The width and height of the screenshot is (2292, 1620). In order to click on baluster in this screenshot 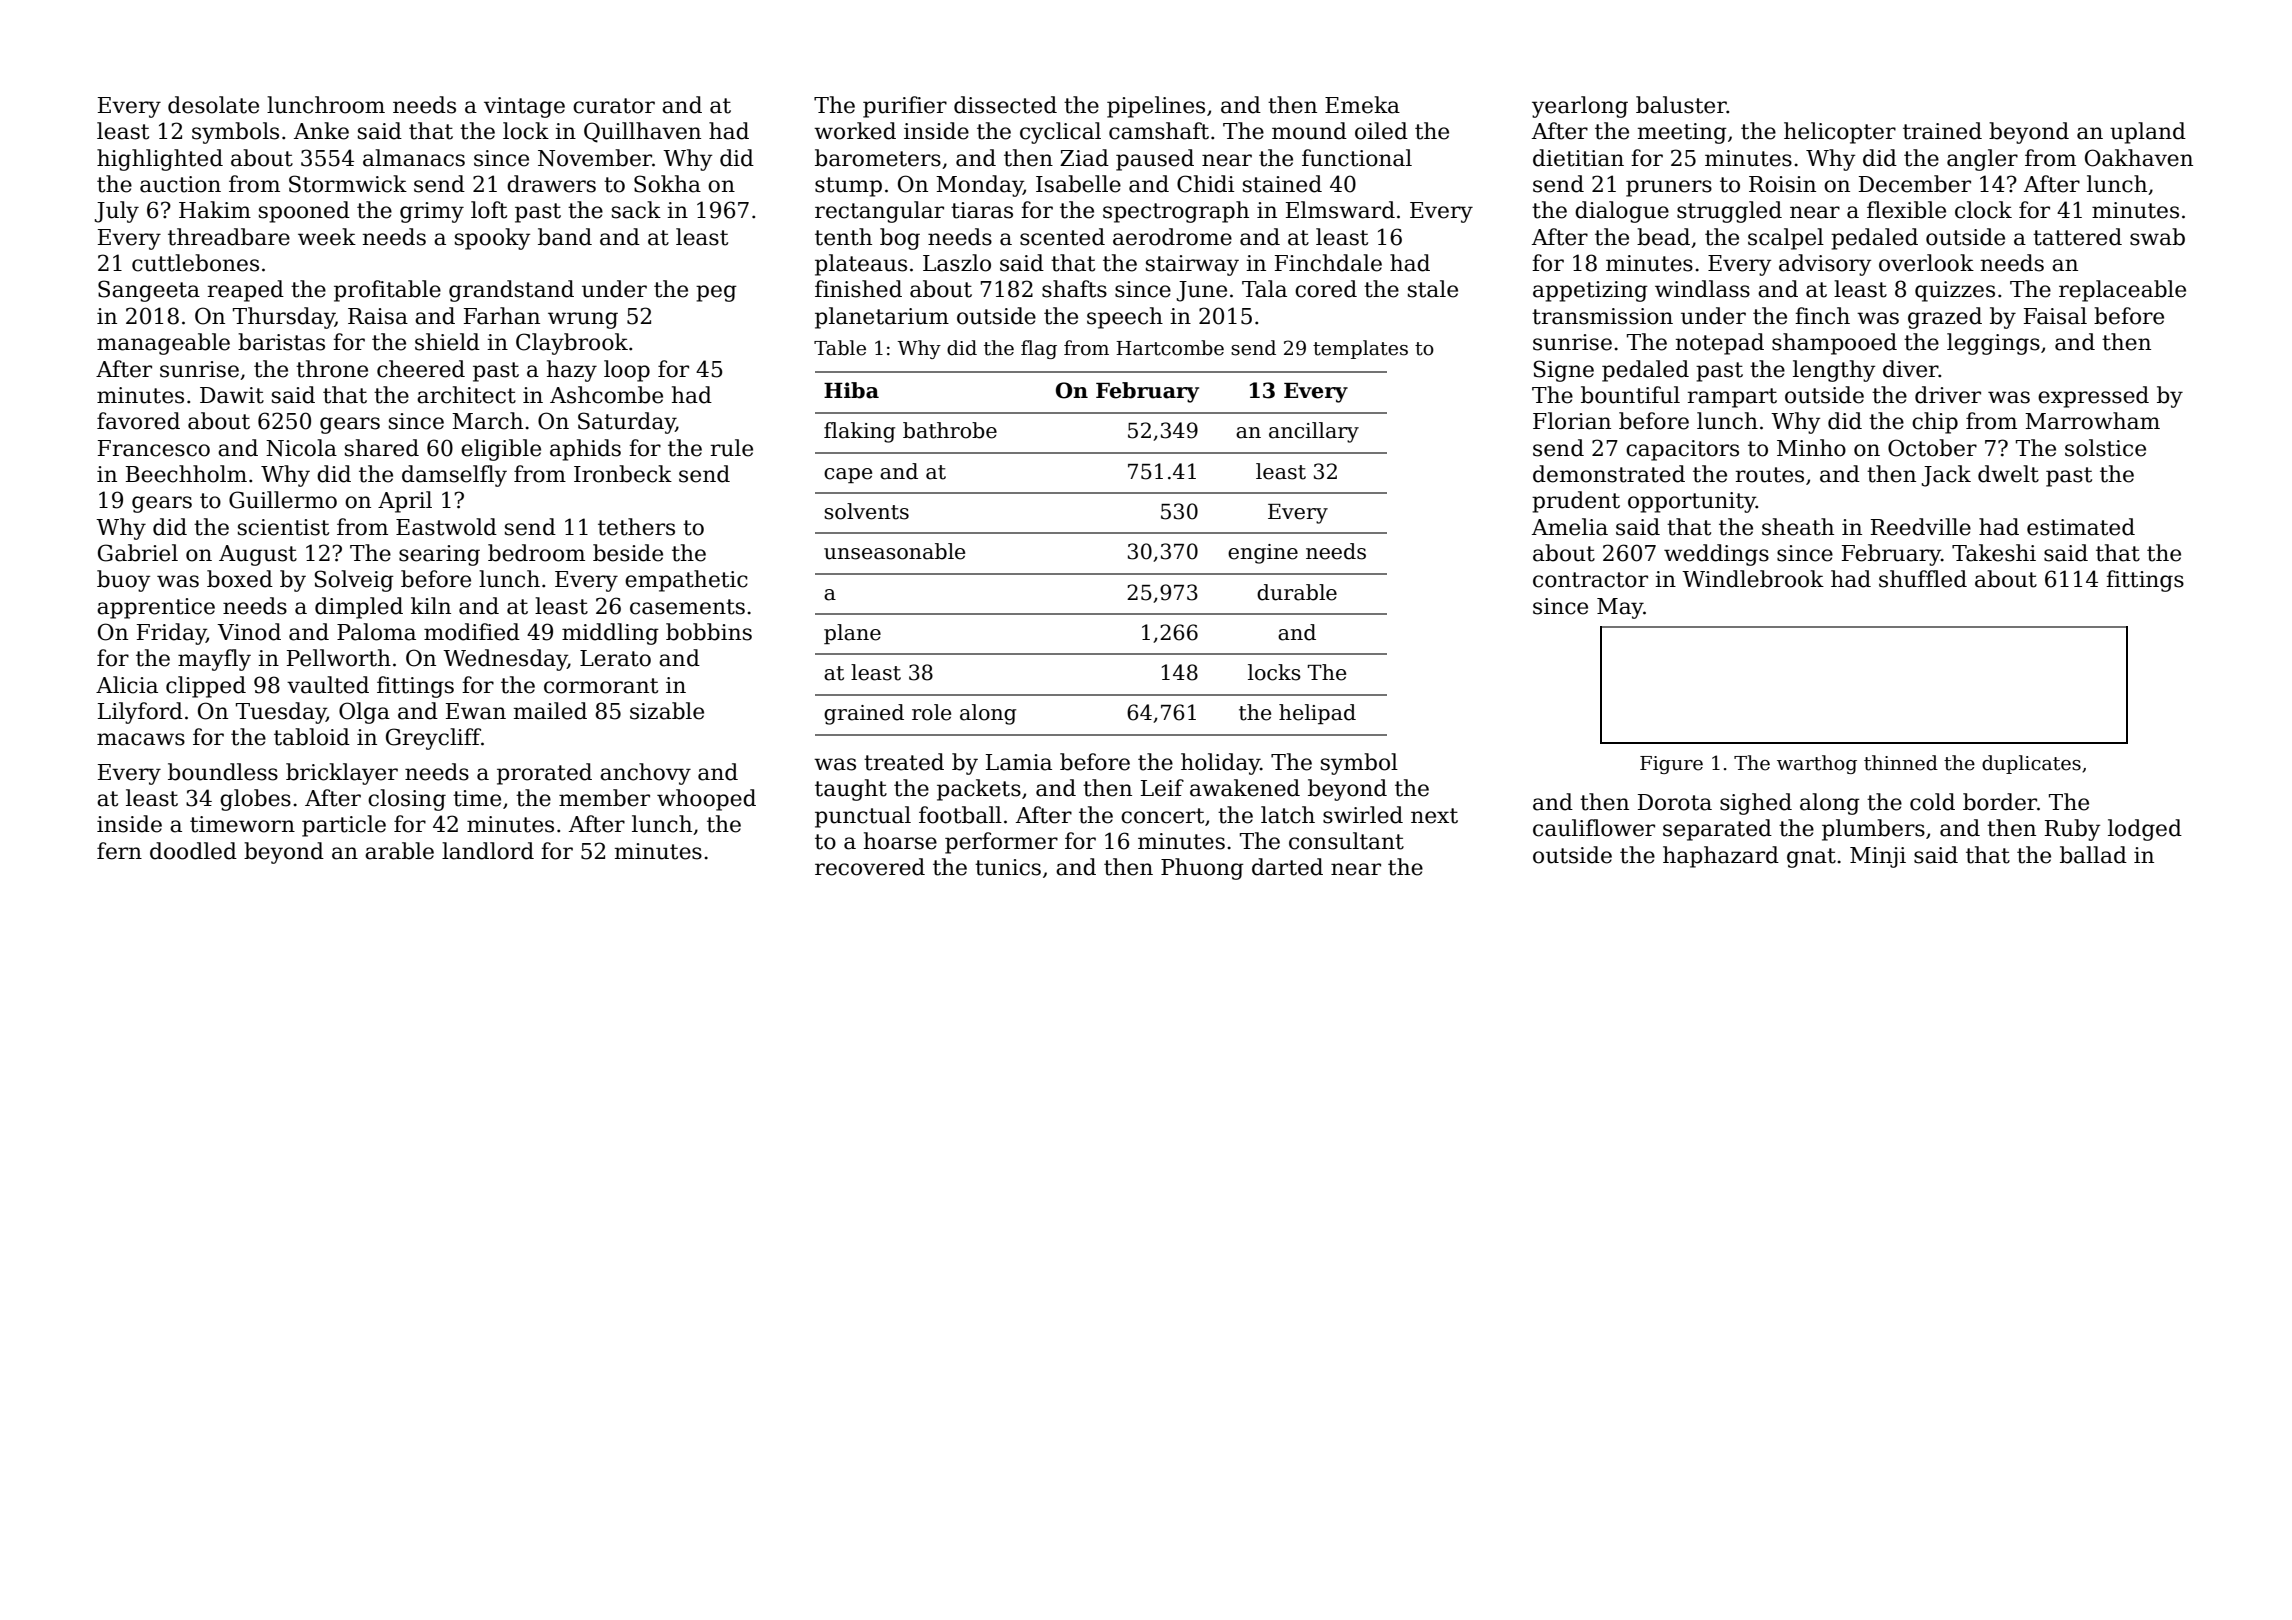, I will do `click(1681, 105)`.
